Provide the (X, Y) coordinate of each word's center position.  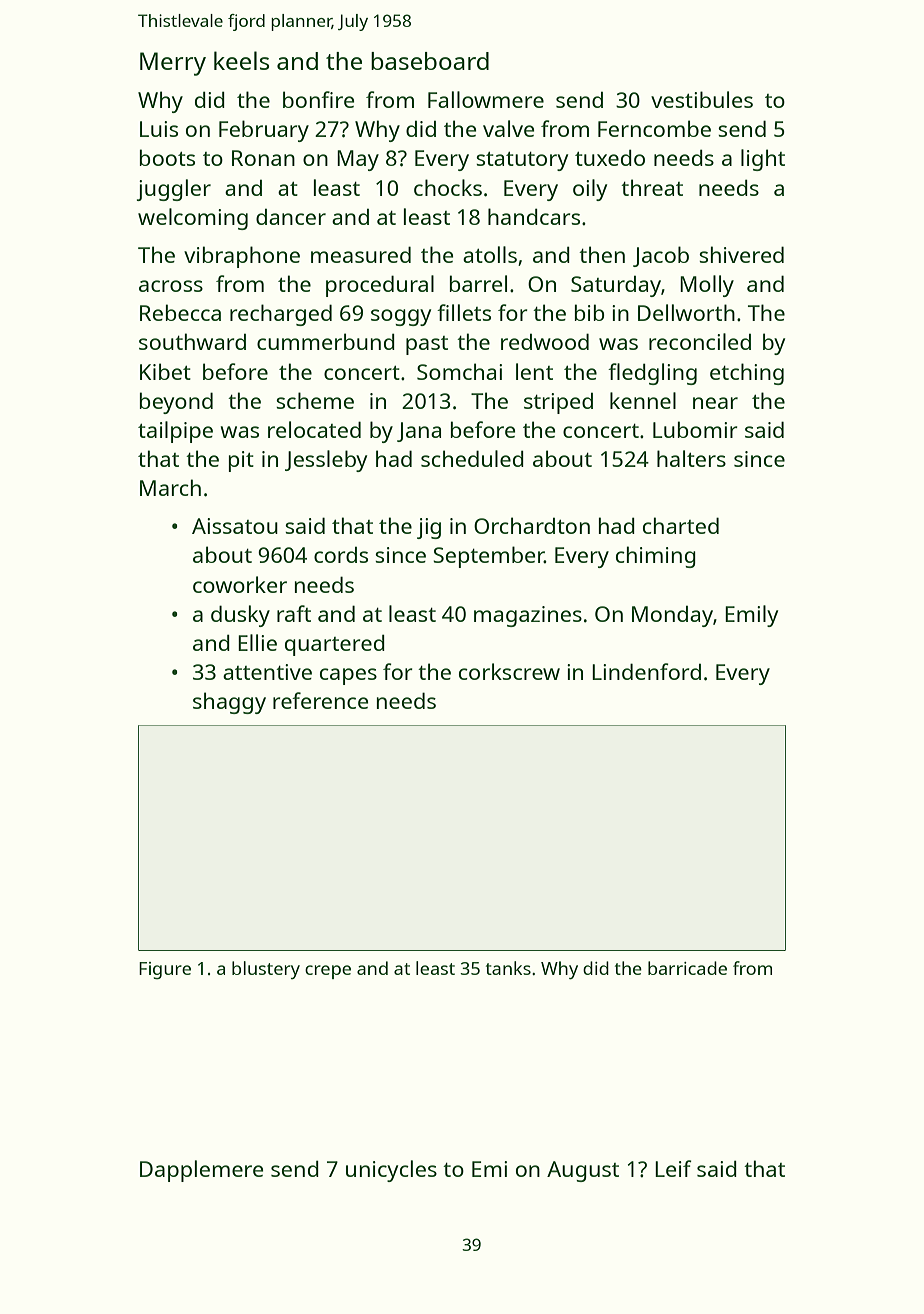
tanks (508, 968)
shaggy (229, 703)
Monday (672, 616)
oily (590, 190)
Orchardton (532, 525)
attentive (267, 672)
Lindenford (646, 671)
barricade (687, 968)
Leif (673, 1168)
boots (167, 157)
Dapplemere (202, 1171)
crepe (328, 972)
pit (241, 461)
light (763, 160)
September (488, 557)
